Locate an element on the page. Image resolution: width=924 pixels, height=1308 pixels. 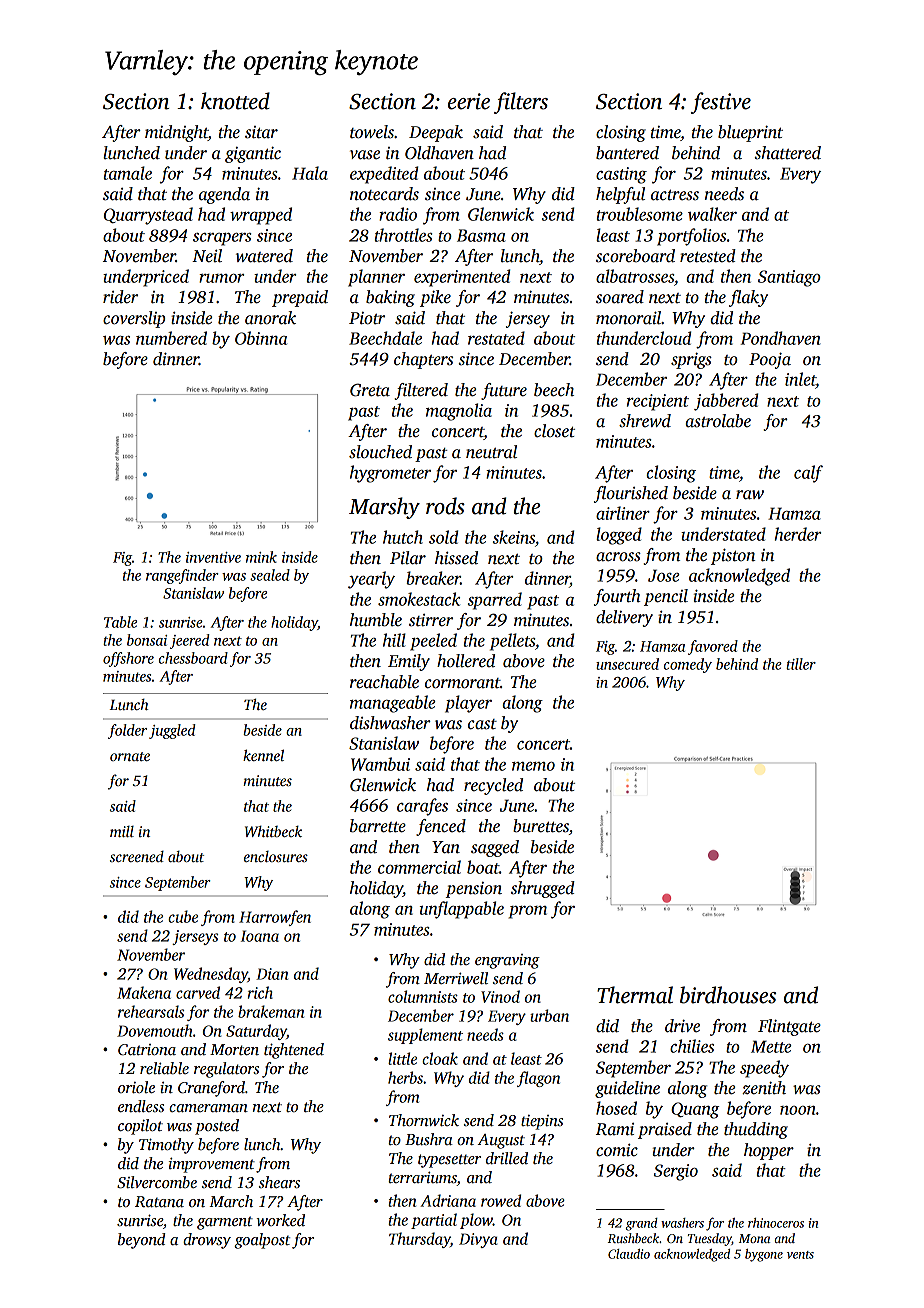
inventive is located at coordinates (213, 557).
